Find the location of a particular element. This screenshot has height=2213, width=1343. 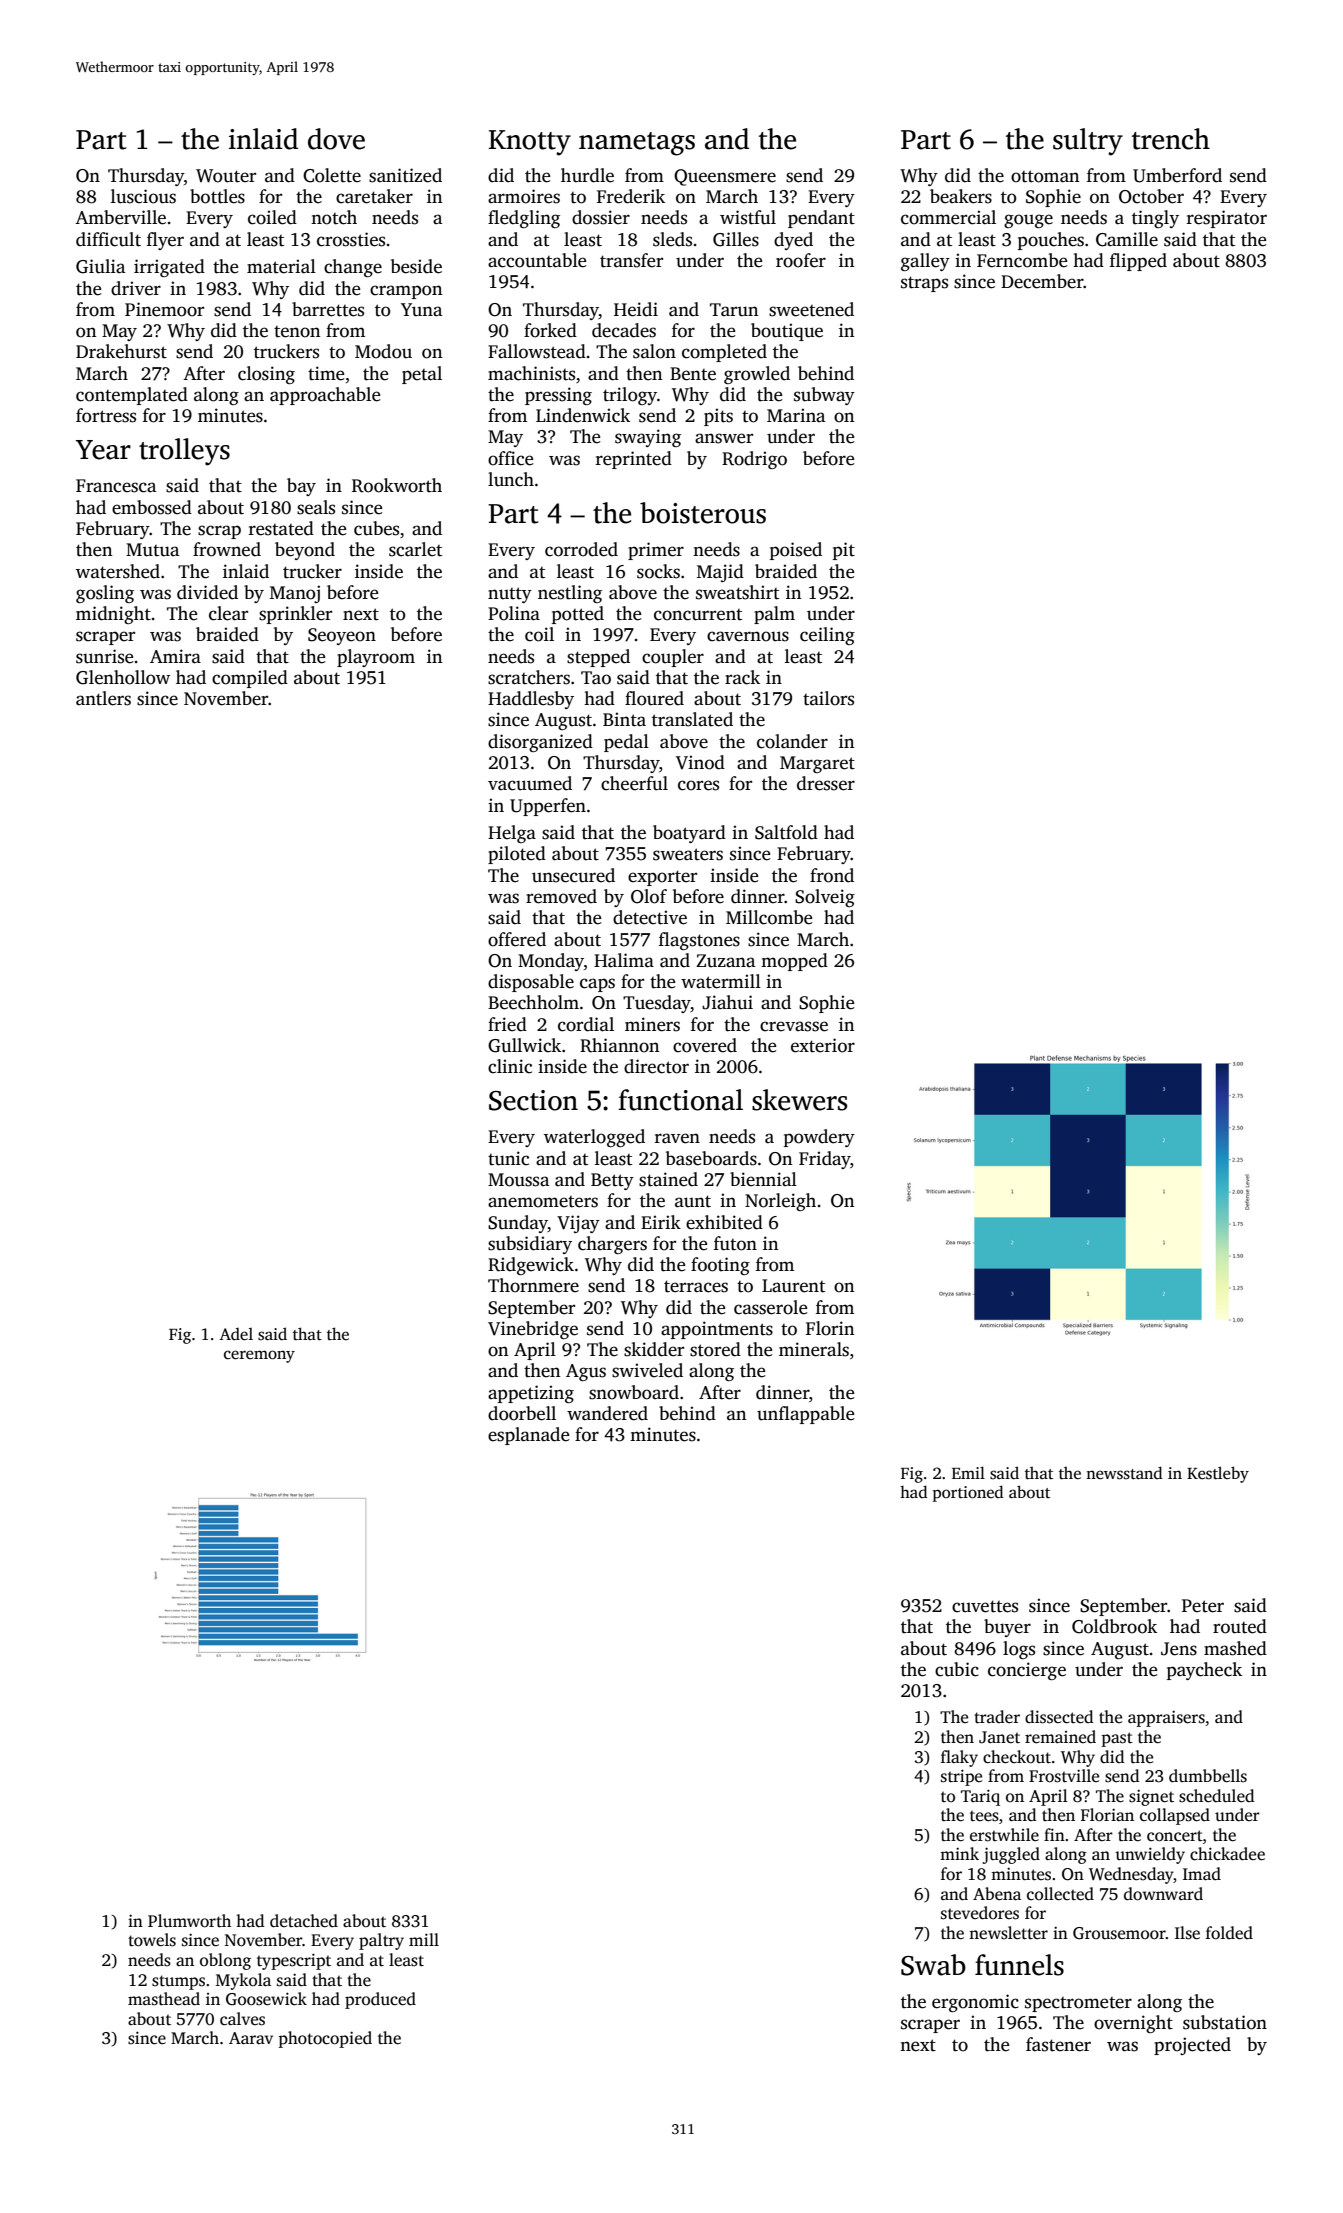

sultry is located at coordinates (1088, 142).
